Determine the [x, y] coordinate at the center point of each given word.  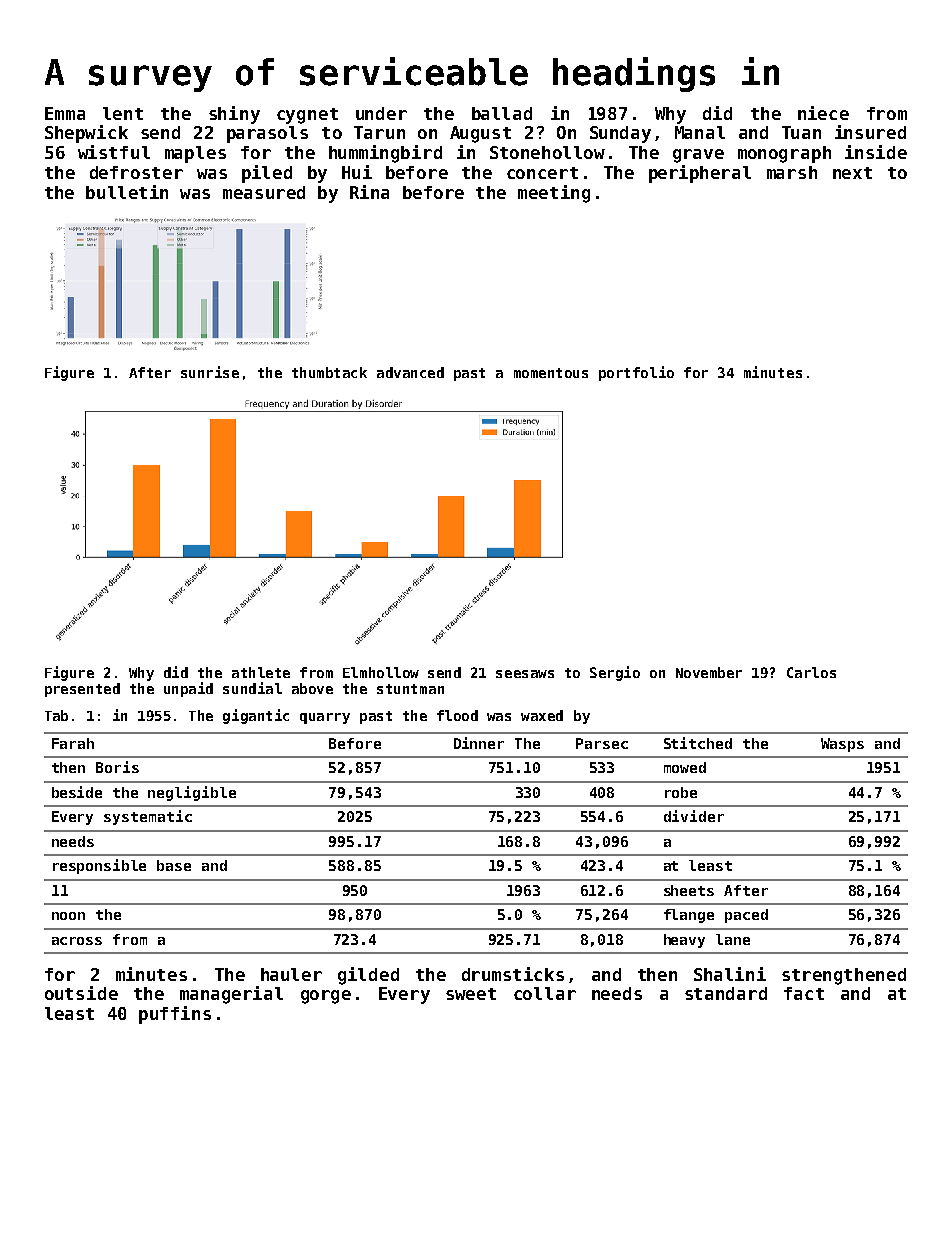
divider [694, 816]
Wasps [842, 745]
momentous [551, 373]
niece [823, 113]
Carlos [811, 672]
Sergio [615, 673]
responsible [99, 866]
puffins [175, 1015]
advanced [410, 372]
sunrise [210, 372]
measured [264, 192]
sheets [689, 890]
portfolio [636, 373]
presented [82, 690]
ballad [502, 113]
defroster [136, 172]
